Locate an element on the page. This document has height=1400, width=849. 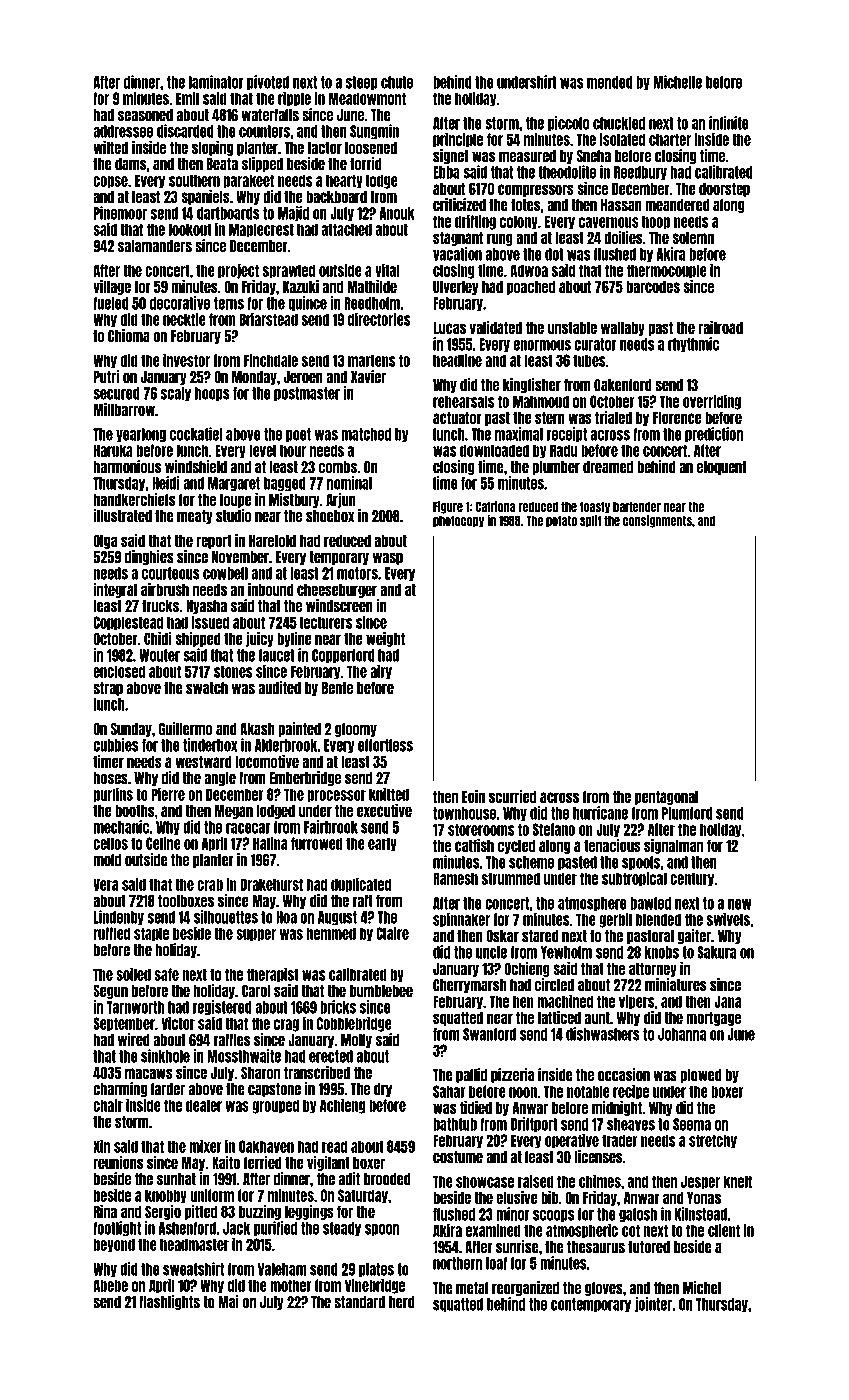
mechanic is located at coordinates (121, 827).
